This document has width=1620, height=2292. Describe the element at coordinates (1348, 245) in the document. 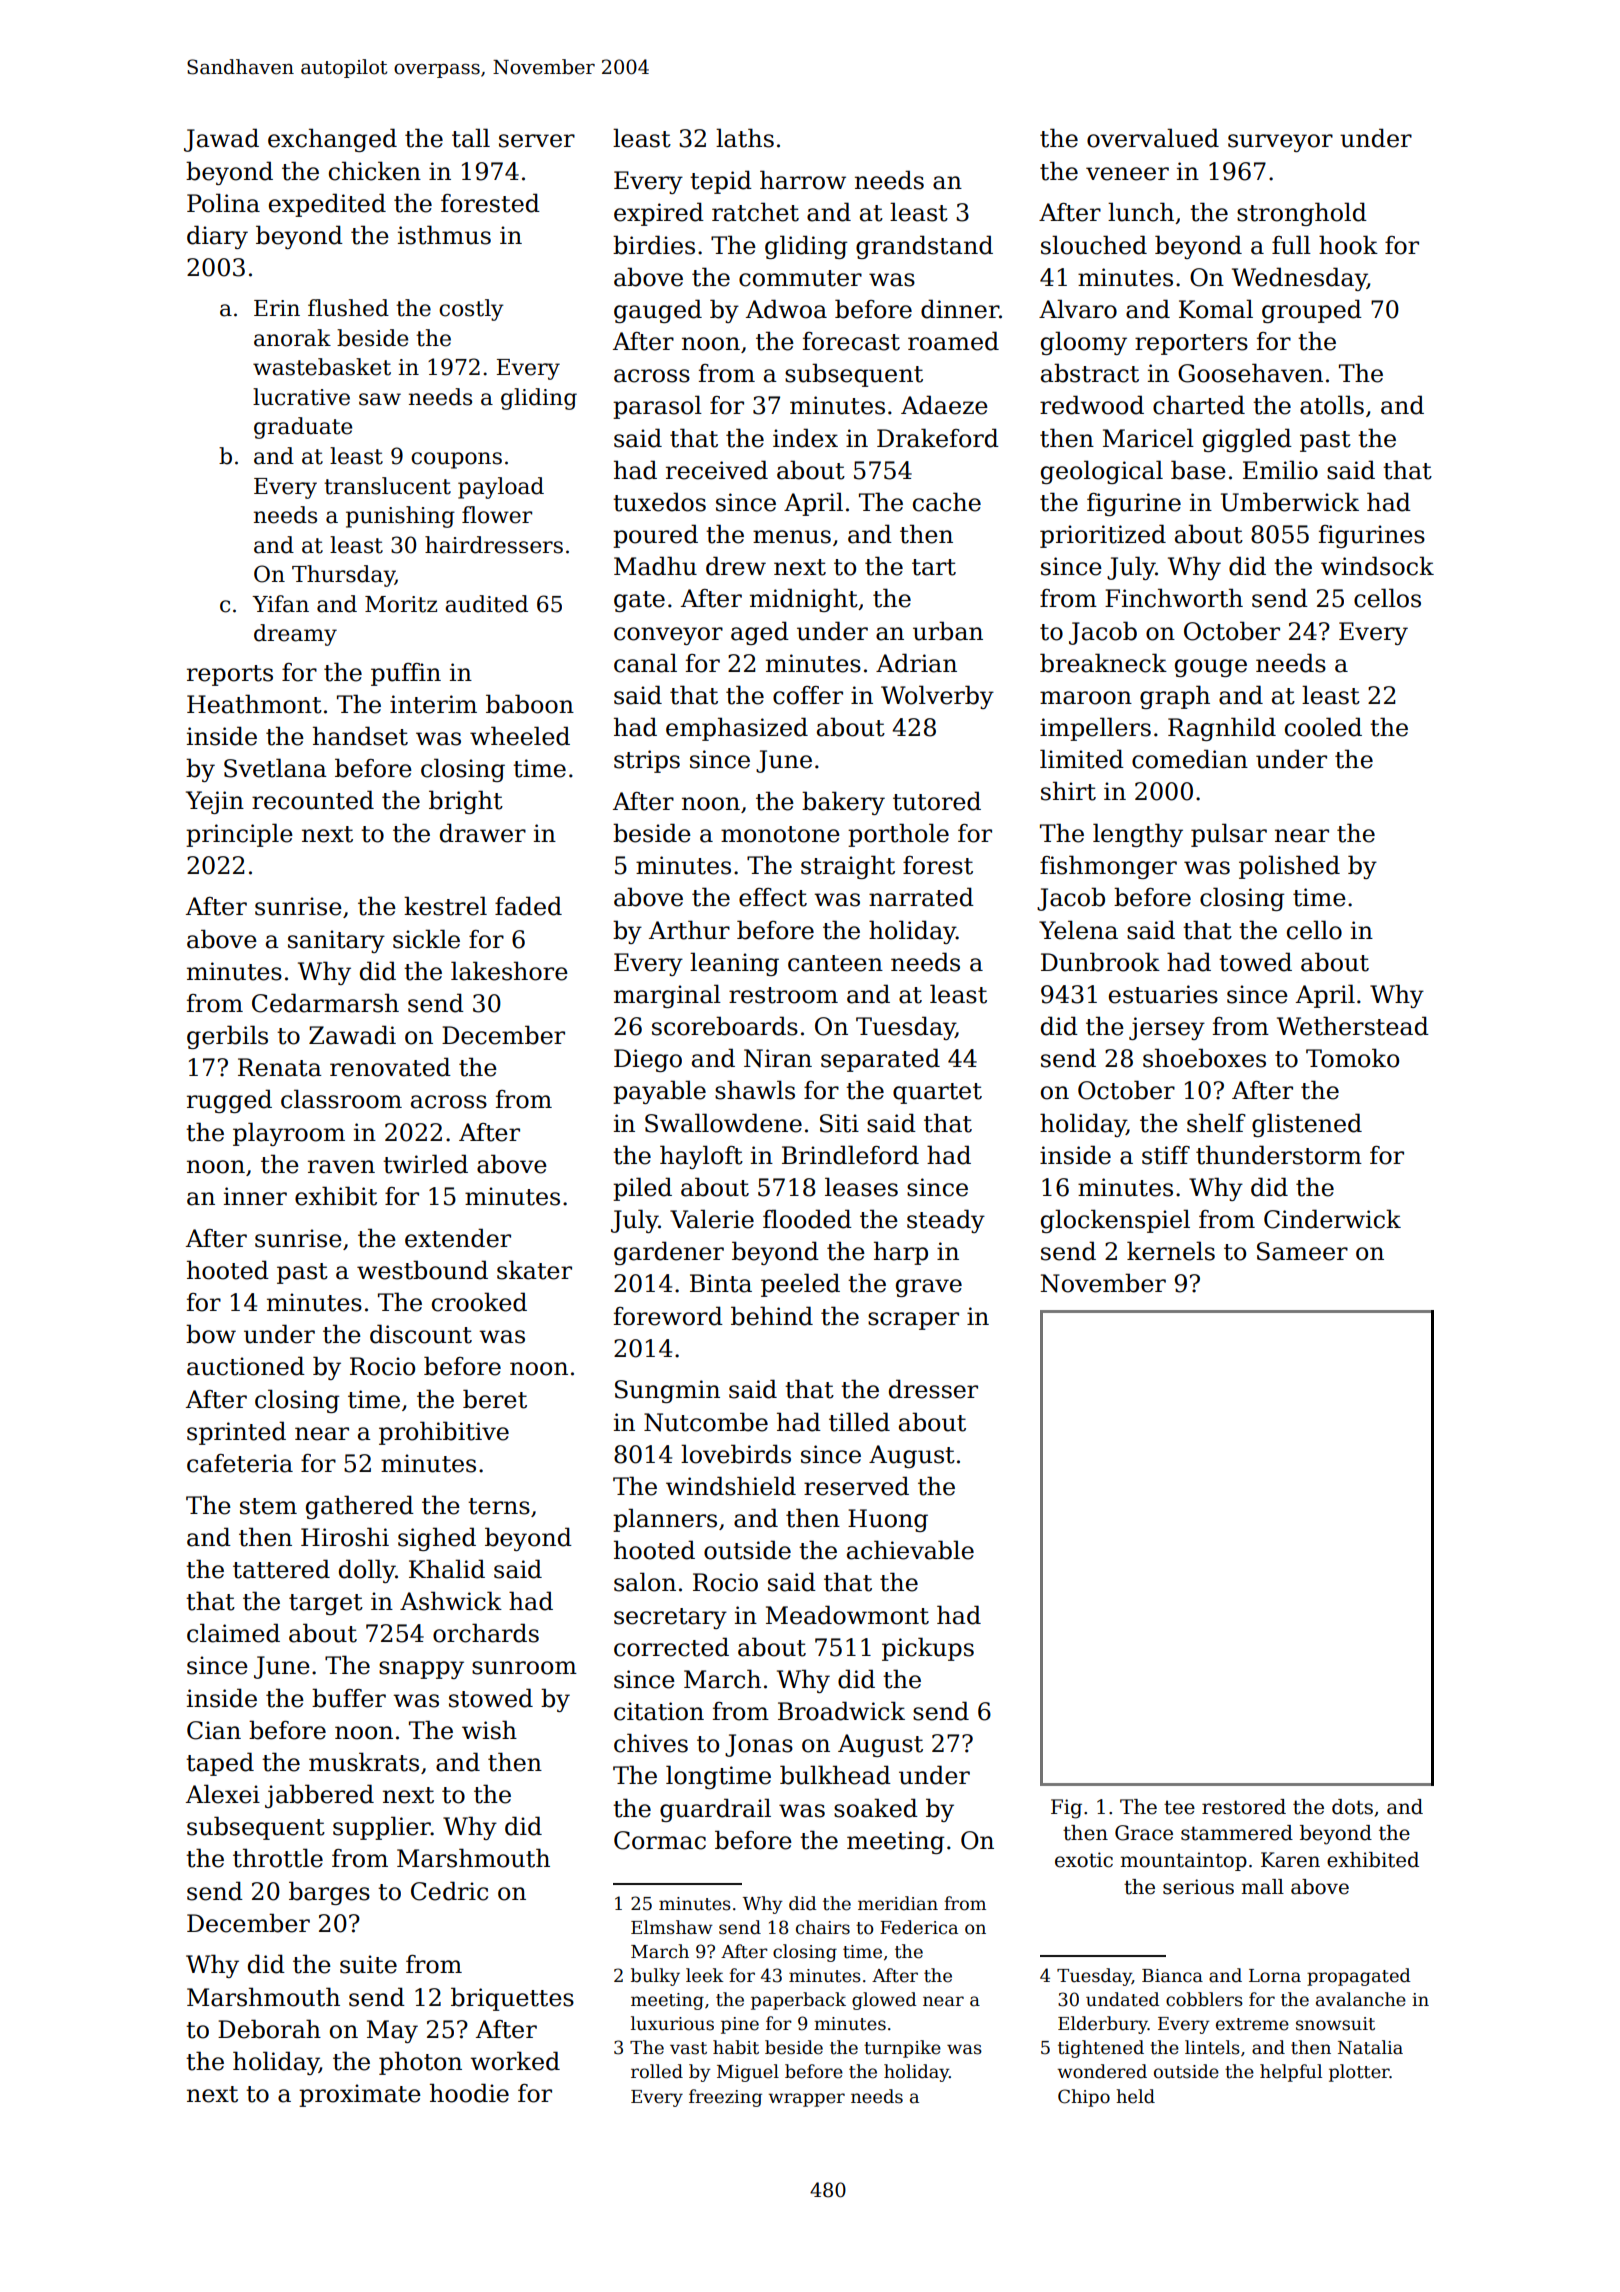

I see `hook` at that location.
